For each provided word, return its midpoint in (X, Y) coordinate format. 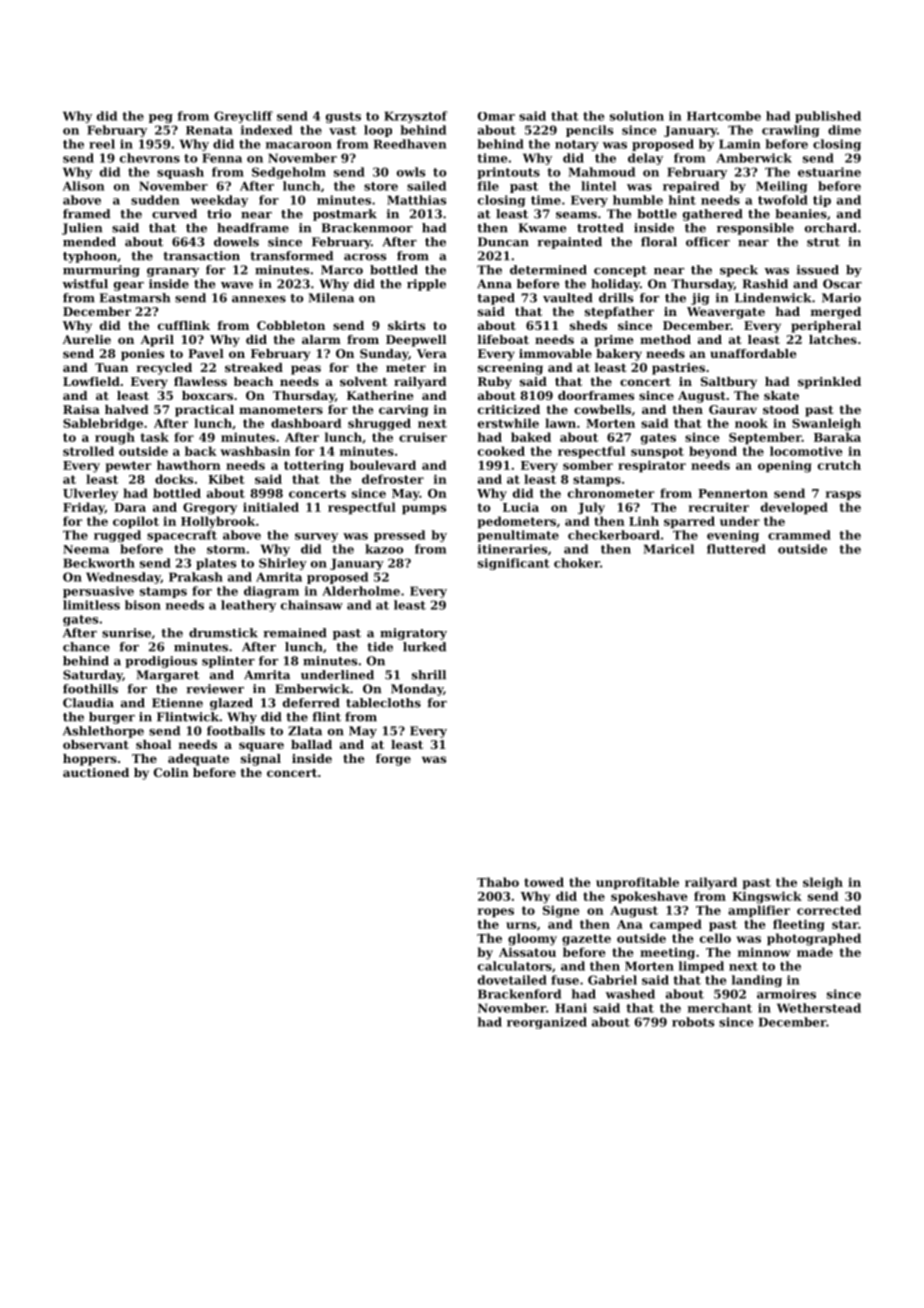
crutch (839, 465)
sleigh (823, 883)
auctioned (96, 772)
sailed (426, 186)
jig (700, 299)
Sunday (384, 355)
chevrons (150, 158)
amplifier (759, 911)
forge (393, 760)
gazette (586, 940)
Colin (171, 772)
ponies (142, 355)
